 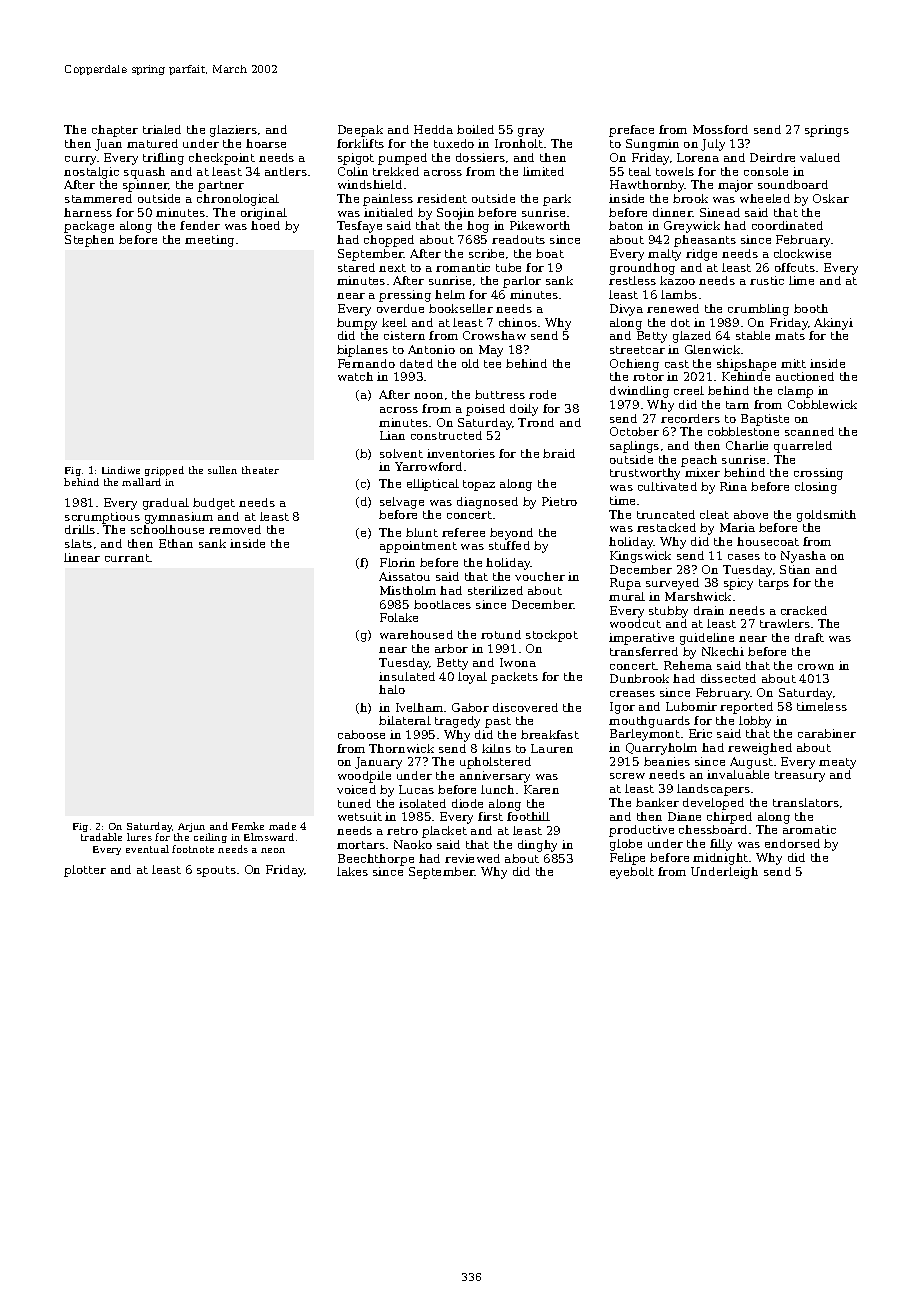 What do you see at coordinates (631, 131) in the image?
I see `preface` at bounding box center [631, 131].
